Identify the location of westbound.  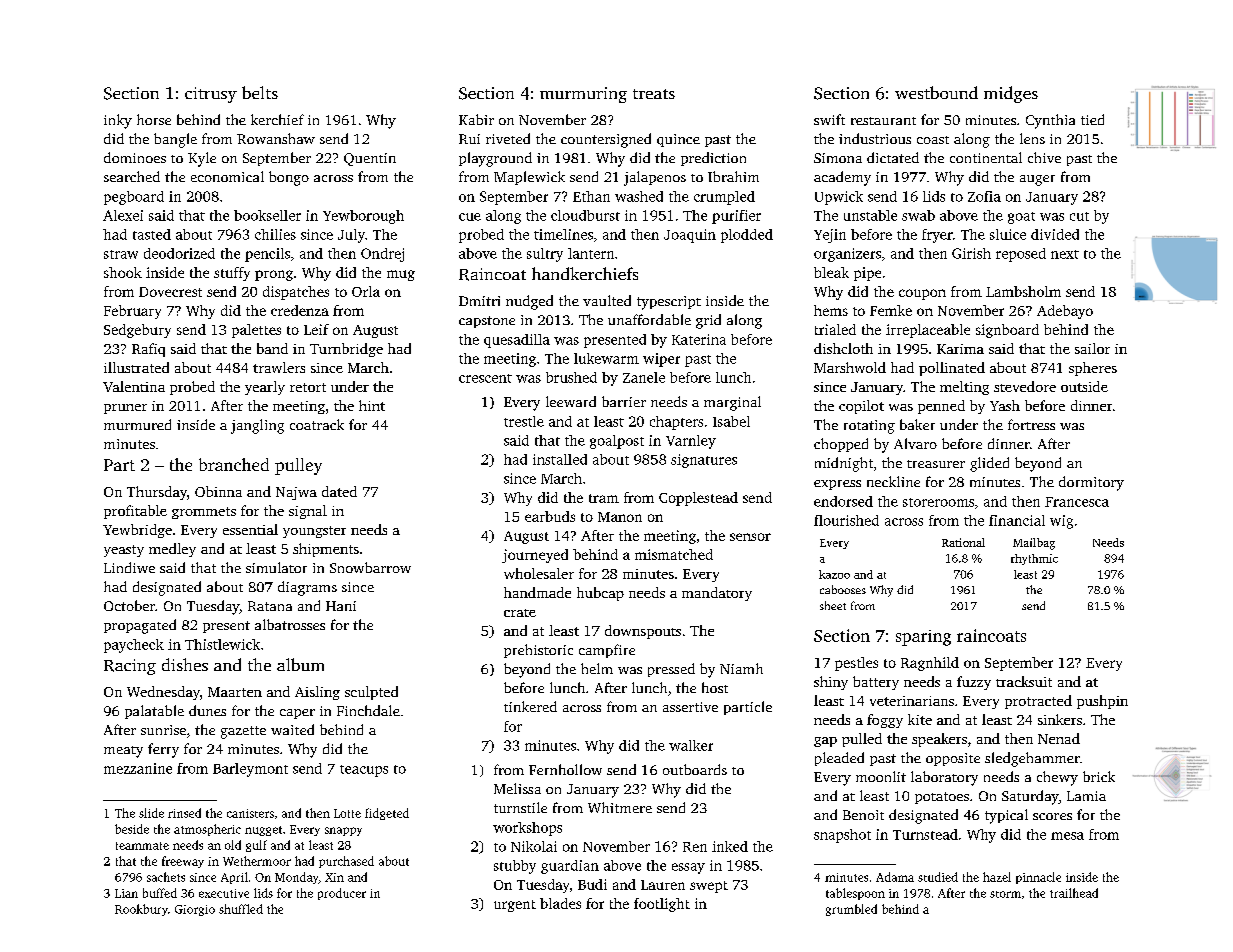
(936, 92).
